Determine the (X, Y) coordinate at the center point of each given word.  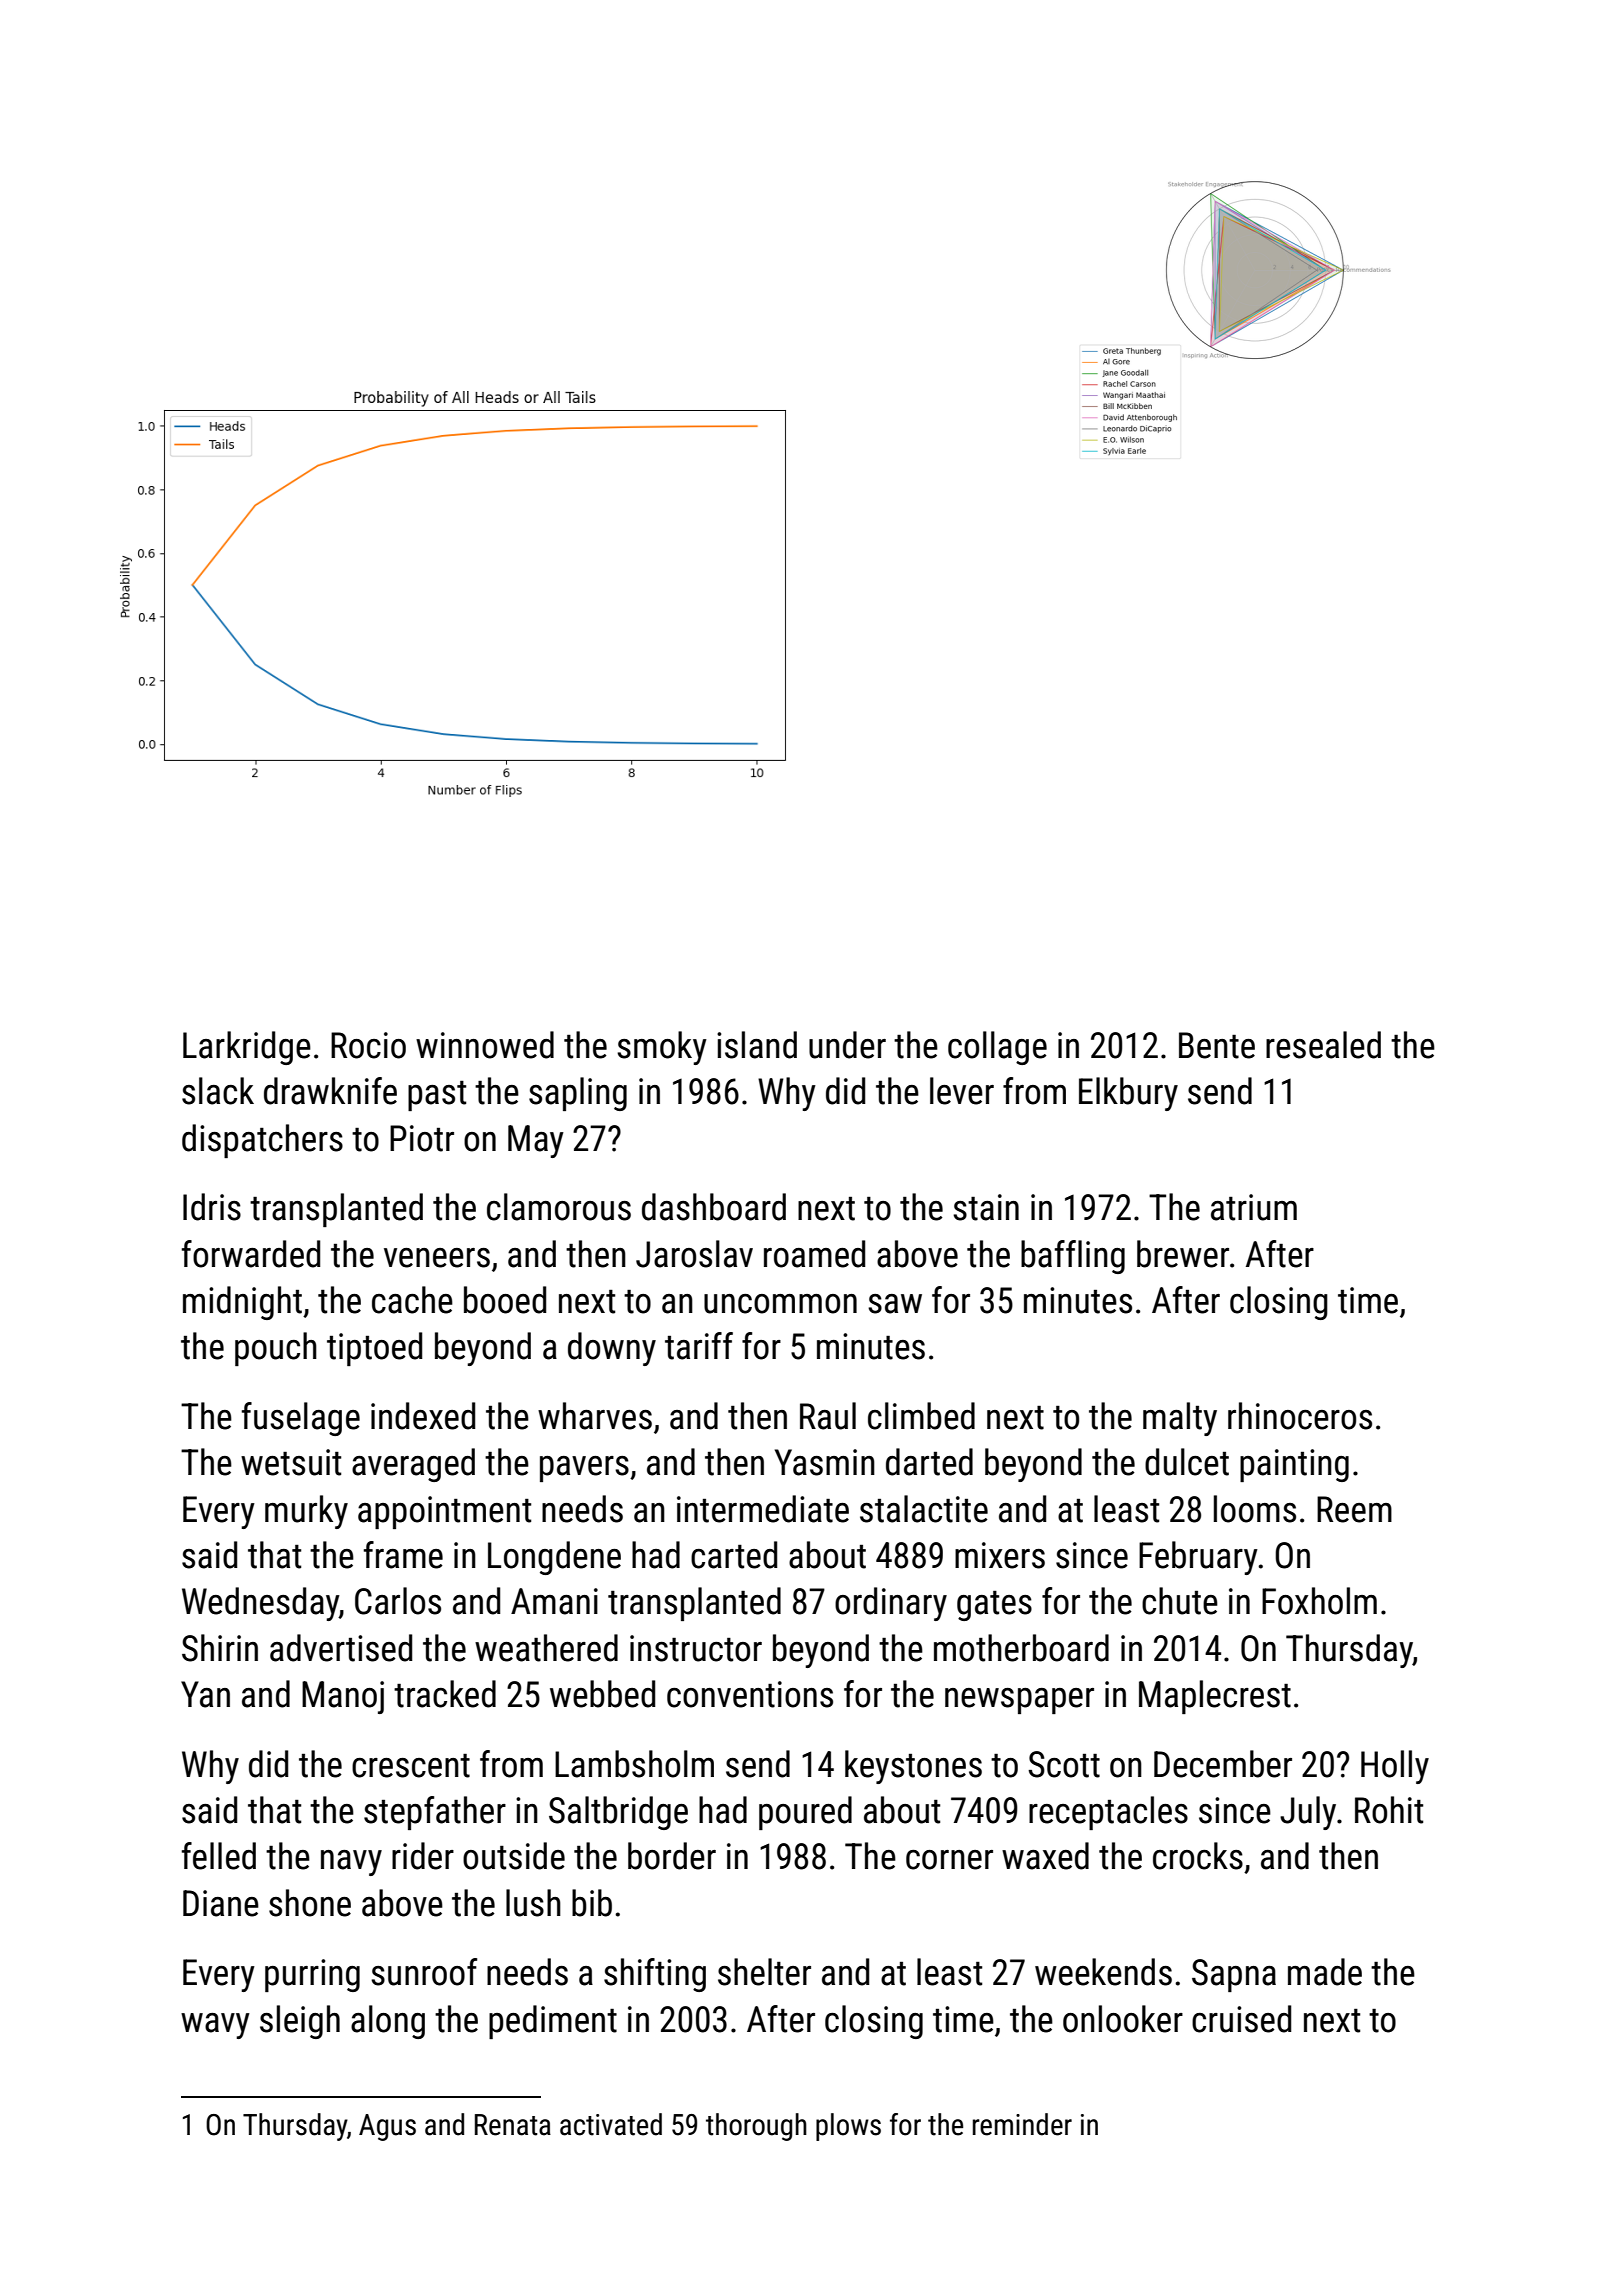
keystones (913, 1767)
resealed (1323, 1045)
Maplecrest (1215, 1697)
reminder (1022, 2124)
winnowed (485, 1045)
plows (848, 2127)
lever (962, 1091)
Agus (387, 2127)
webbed (602, 1694)
